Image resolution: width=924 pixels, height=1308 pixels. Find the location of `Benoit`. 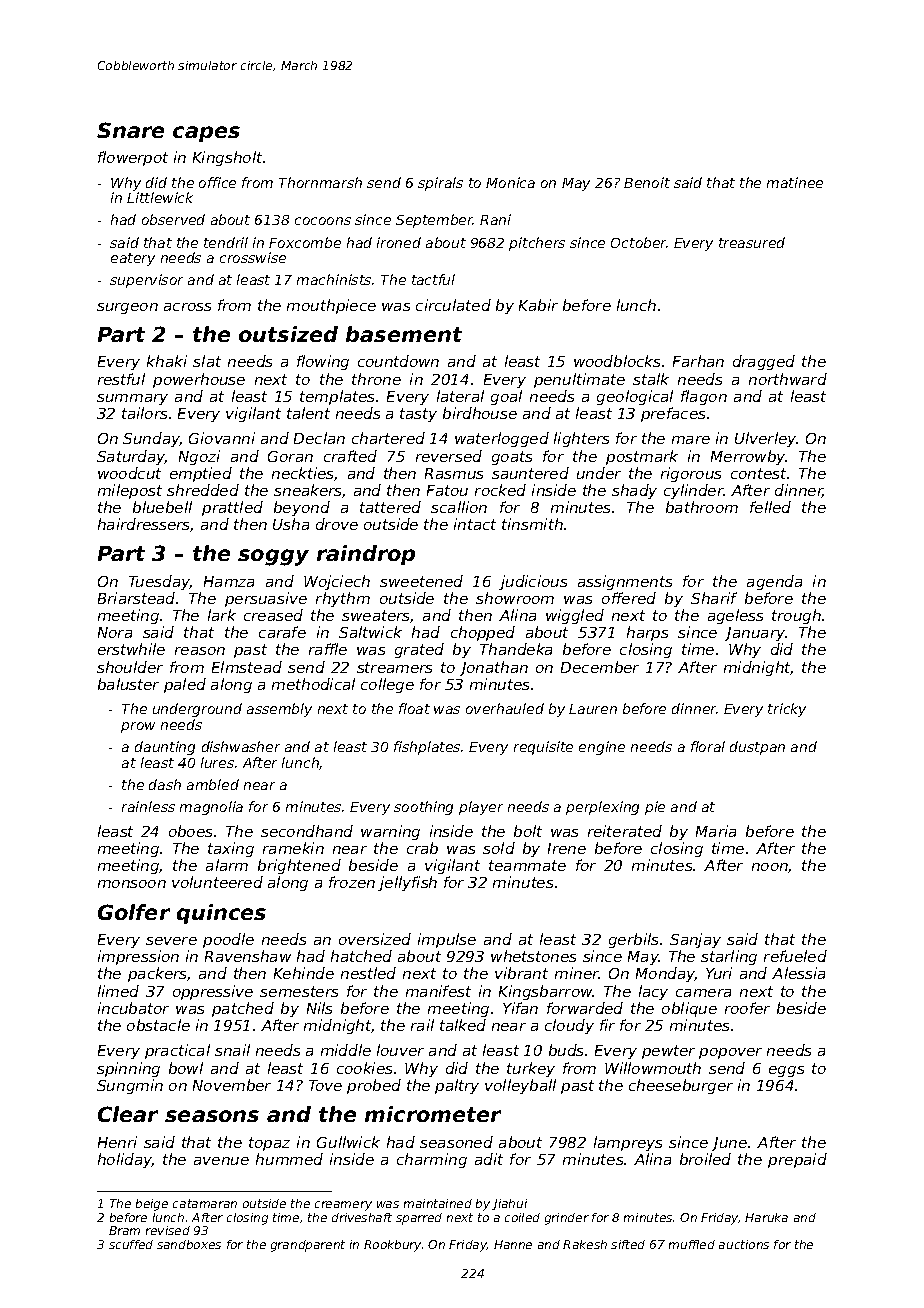

Benoit is located at coordinates (647, 182).
